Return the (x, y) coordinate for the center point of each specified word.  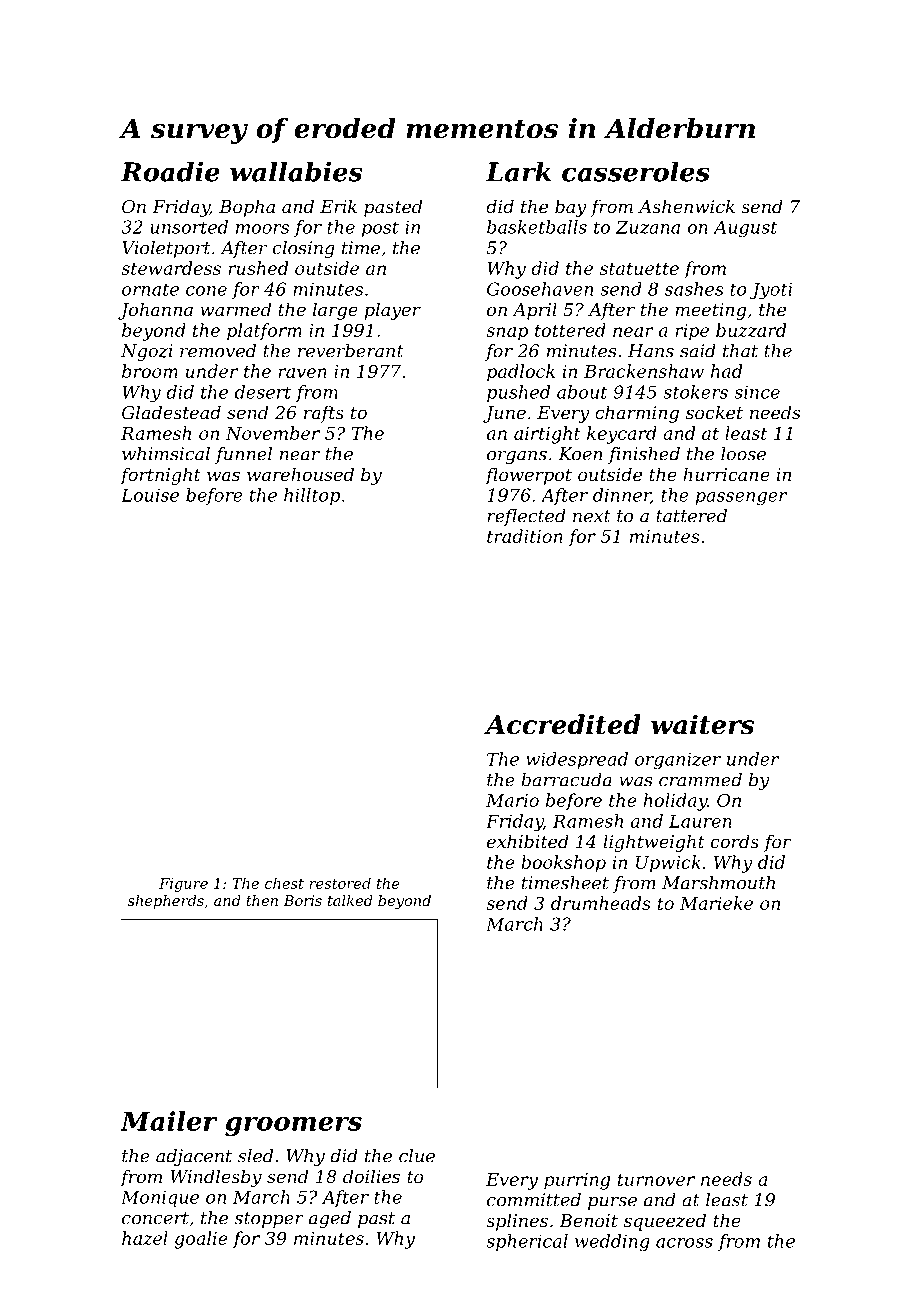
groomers (293, 1126)
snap (507, 334)
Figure (183, 885)
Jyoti (771, 290)
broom (150, 371)
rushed (258, 268)
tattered (691, 516)
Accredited (562, 724)
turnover (656, 1180)
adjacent (194, 1157)
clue (417, 1156)
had (726, 371)
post (380, 229)
